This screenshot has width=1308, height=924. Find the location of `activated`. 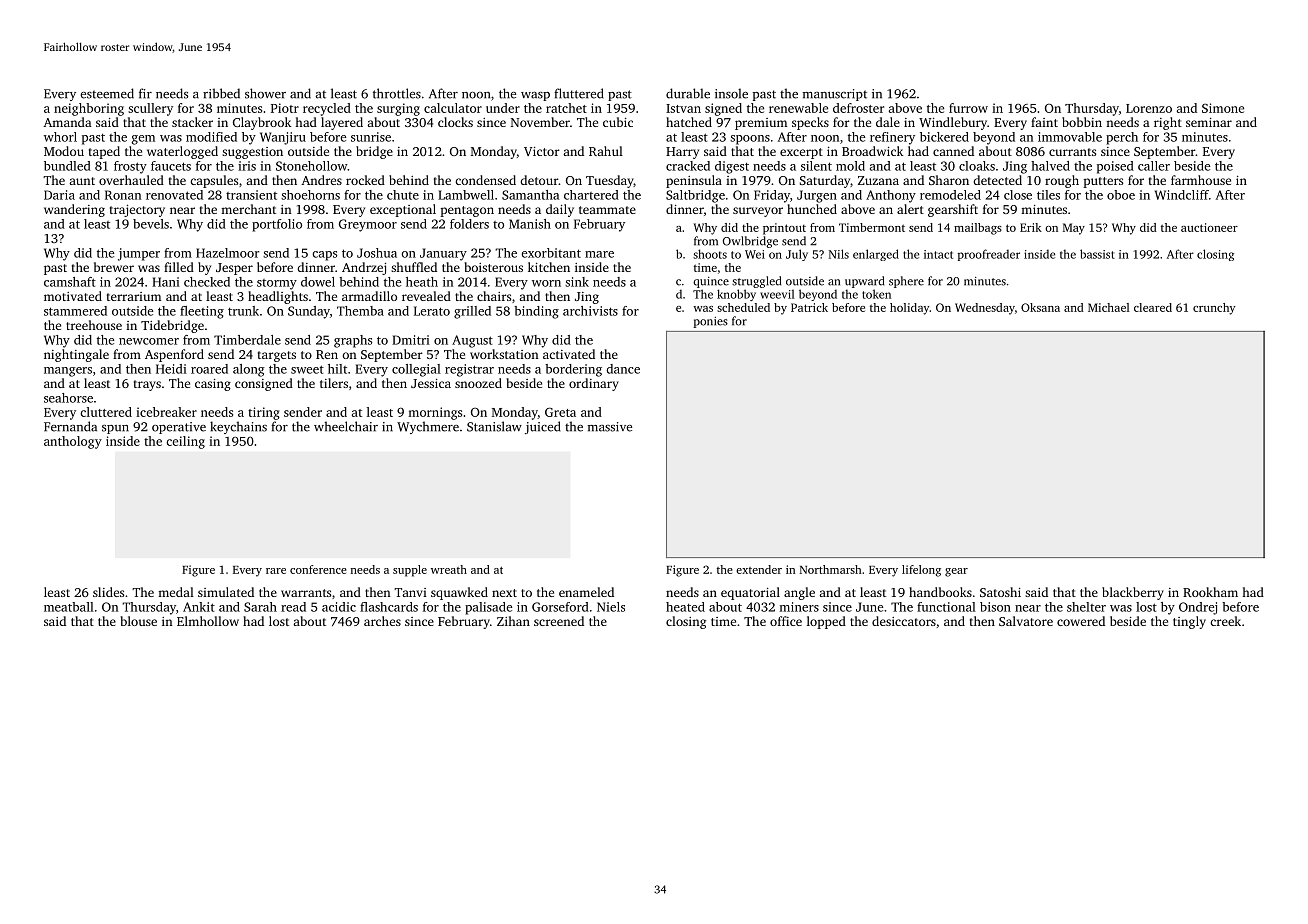

activated is located at coordinates (569, 354).
